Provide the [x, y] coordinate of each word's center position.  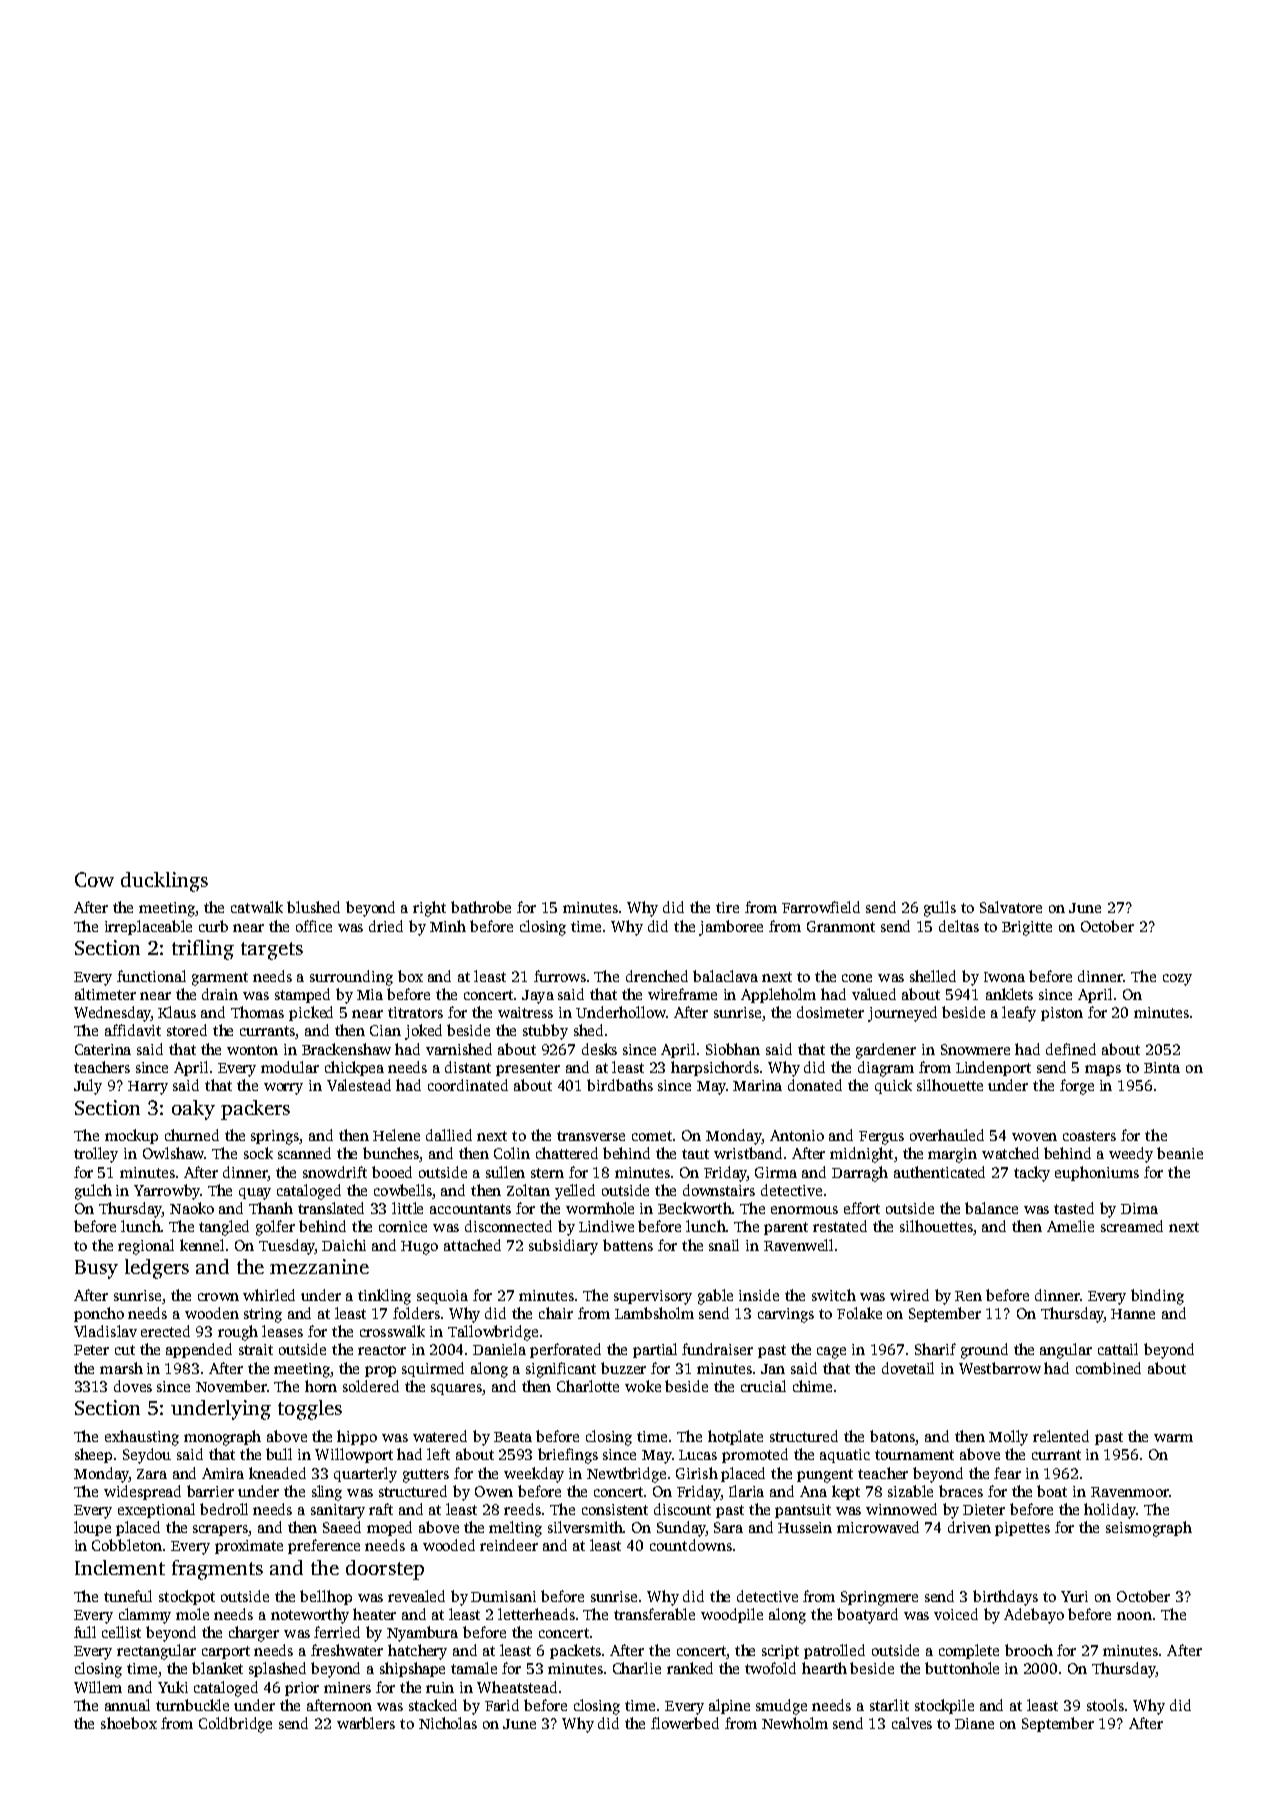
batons [893, 1437]
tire [727, 907]
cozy [1177, 980]
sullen [505, 1172]
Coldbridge [235, 1725]
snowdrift [335, 1172]
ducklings [164, 882]
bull [279, 1454]
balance [991, 1208]
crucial [763, 1386]
